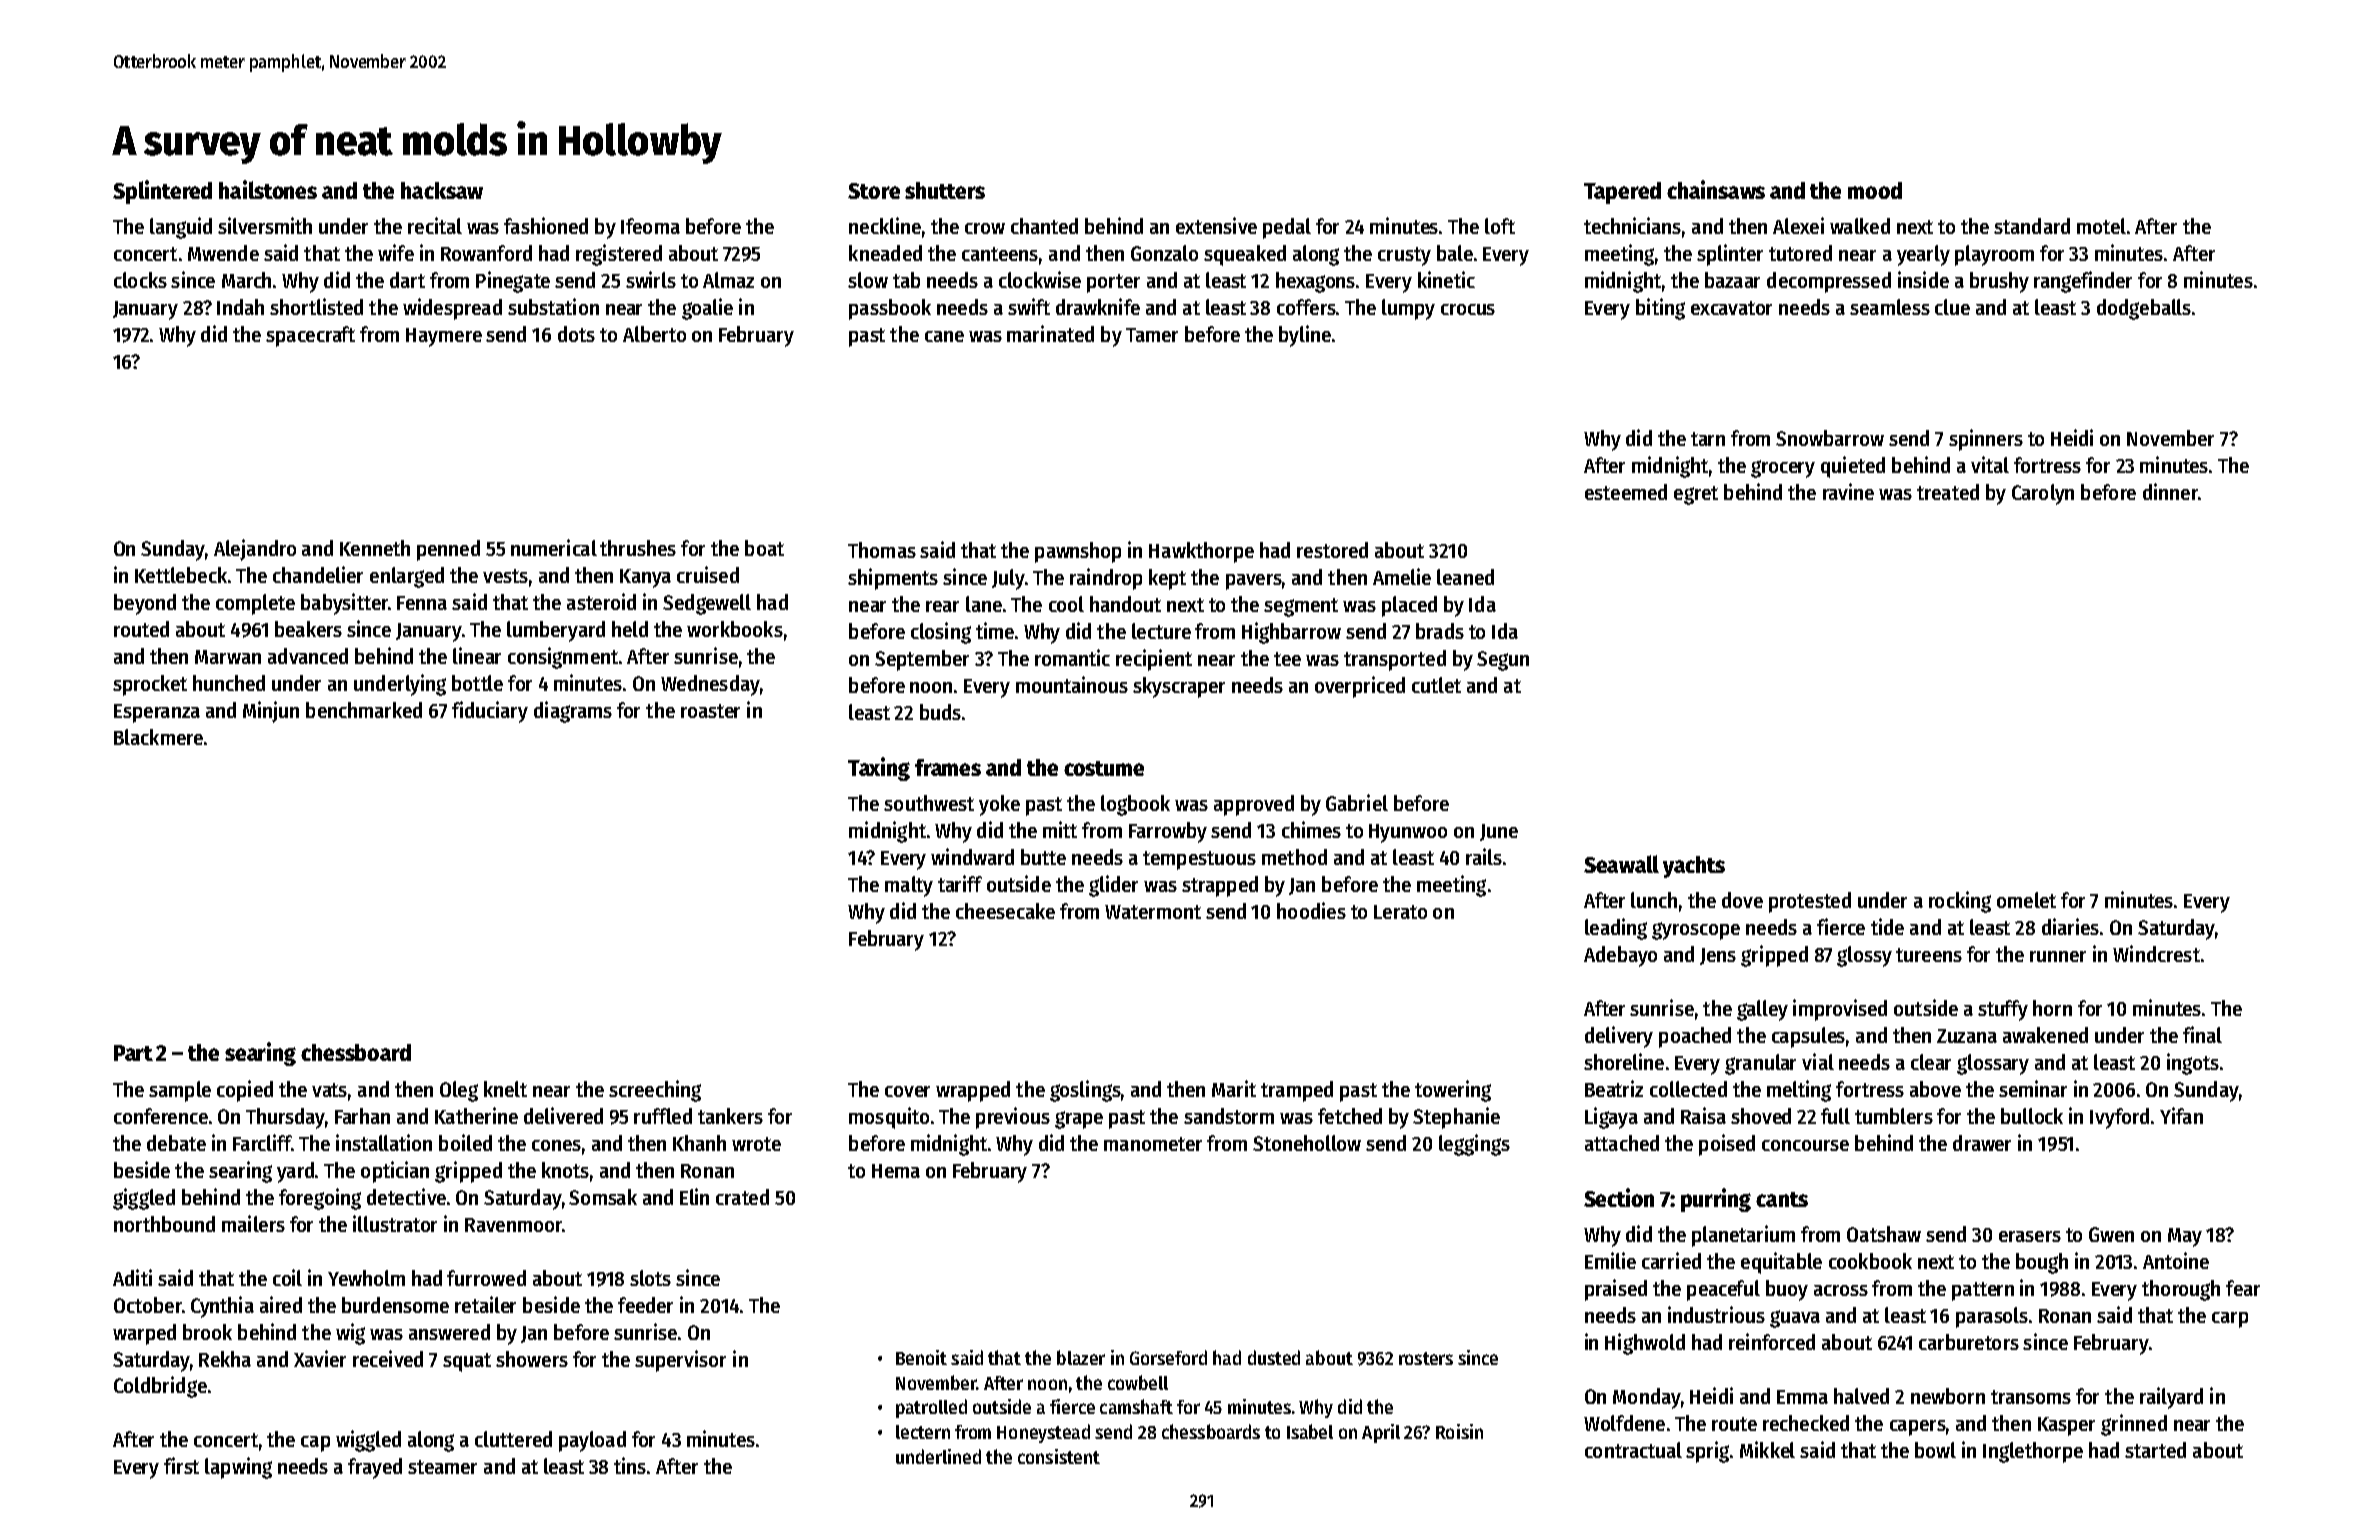  What do you see at coordinates (158, 737) in the screenshot?
I see `Blackmere` at bounding box center [158, 737].
